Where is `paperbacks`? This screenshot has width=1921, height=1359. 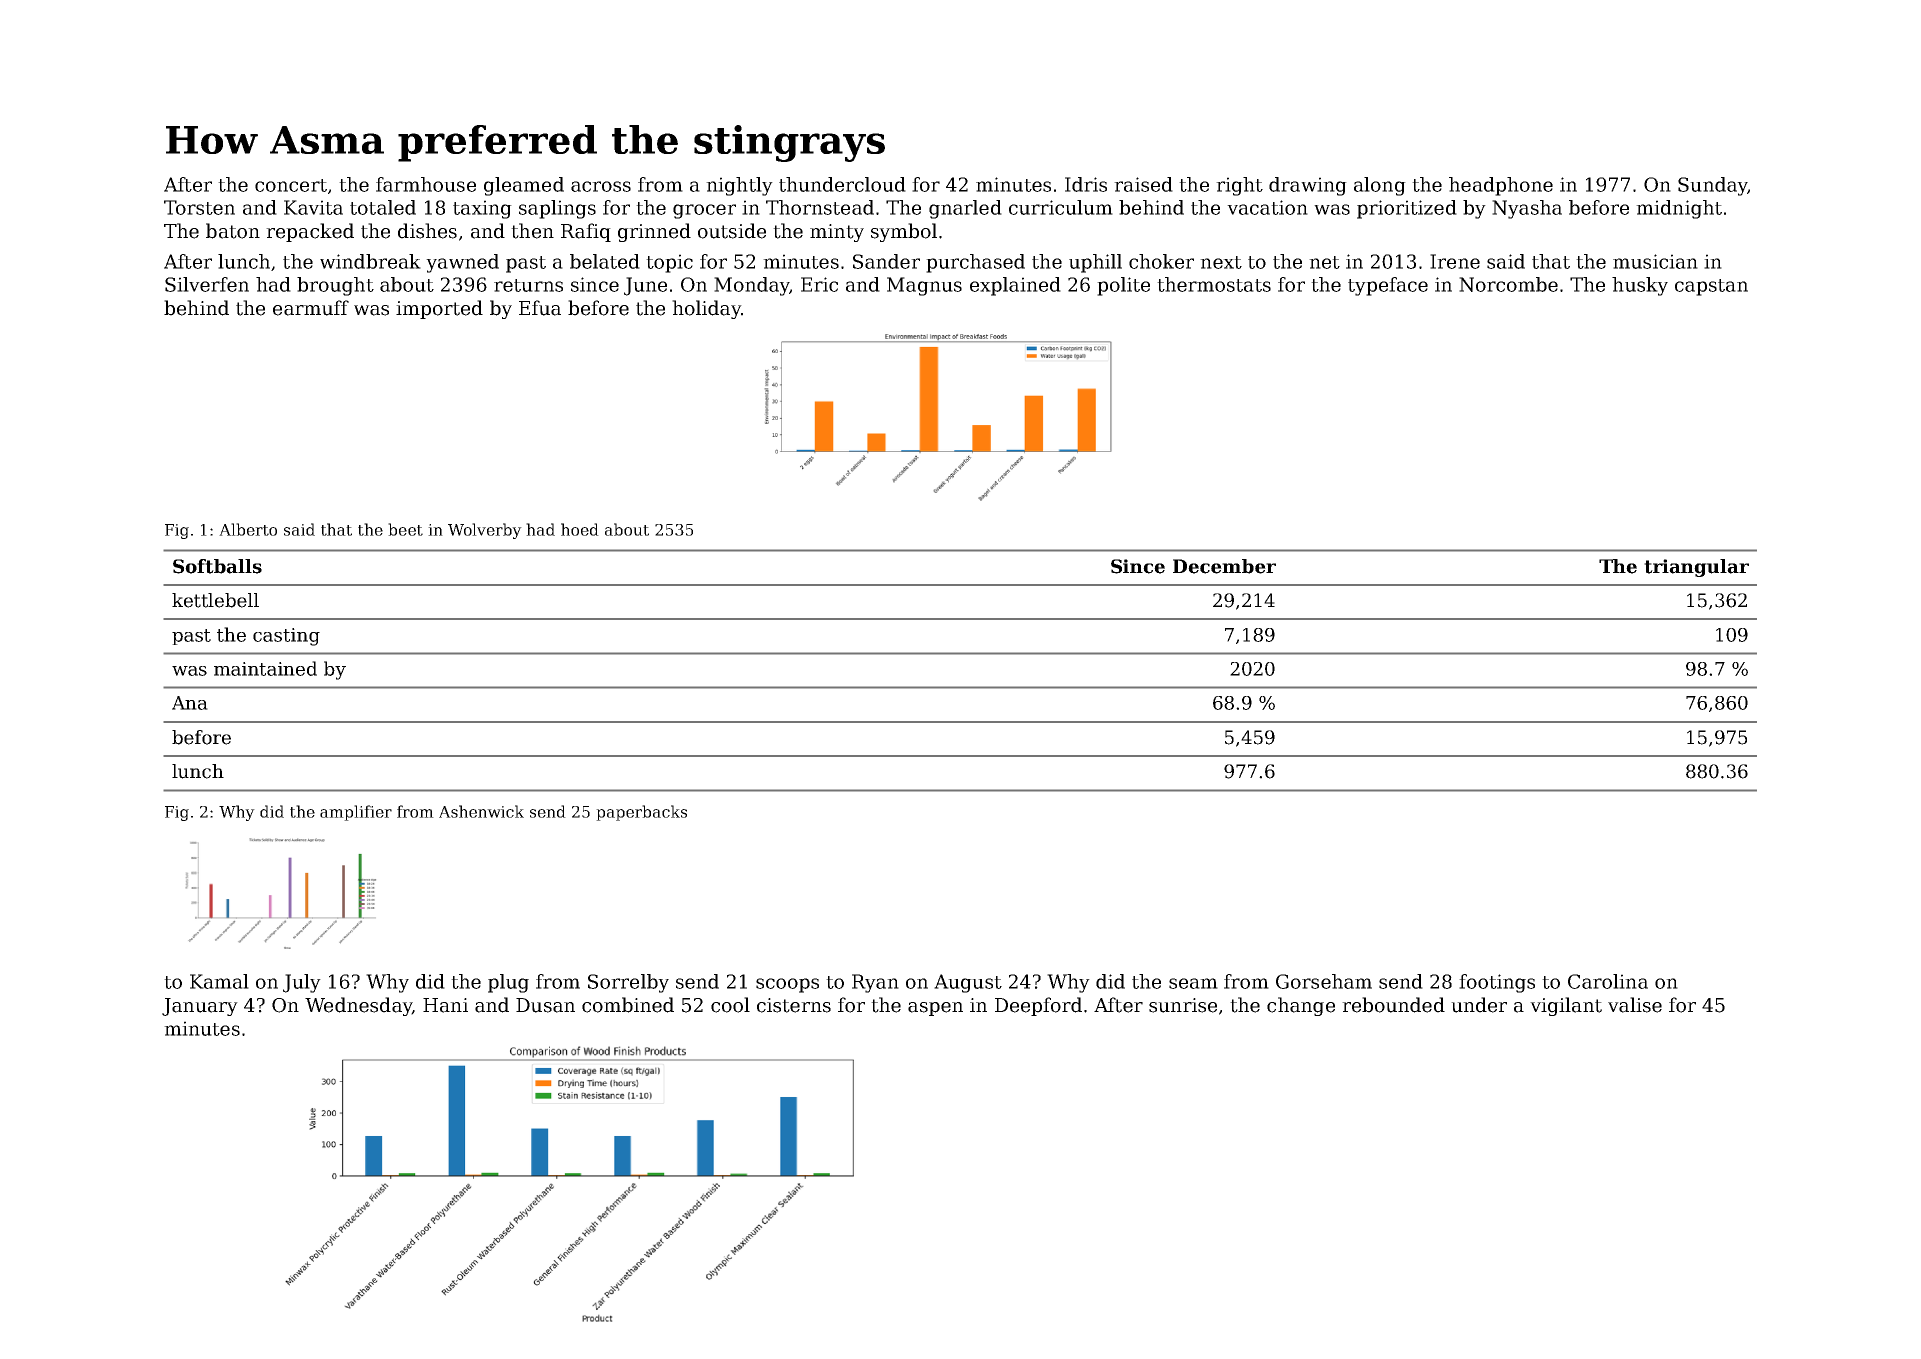
paperbacks is located at coordinates (641, 813).
